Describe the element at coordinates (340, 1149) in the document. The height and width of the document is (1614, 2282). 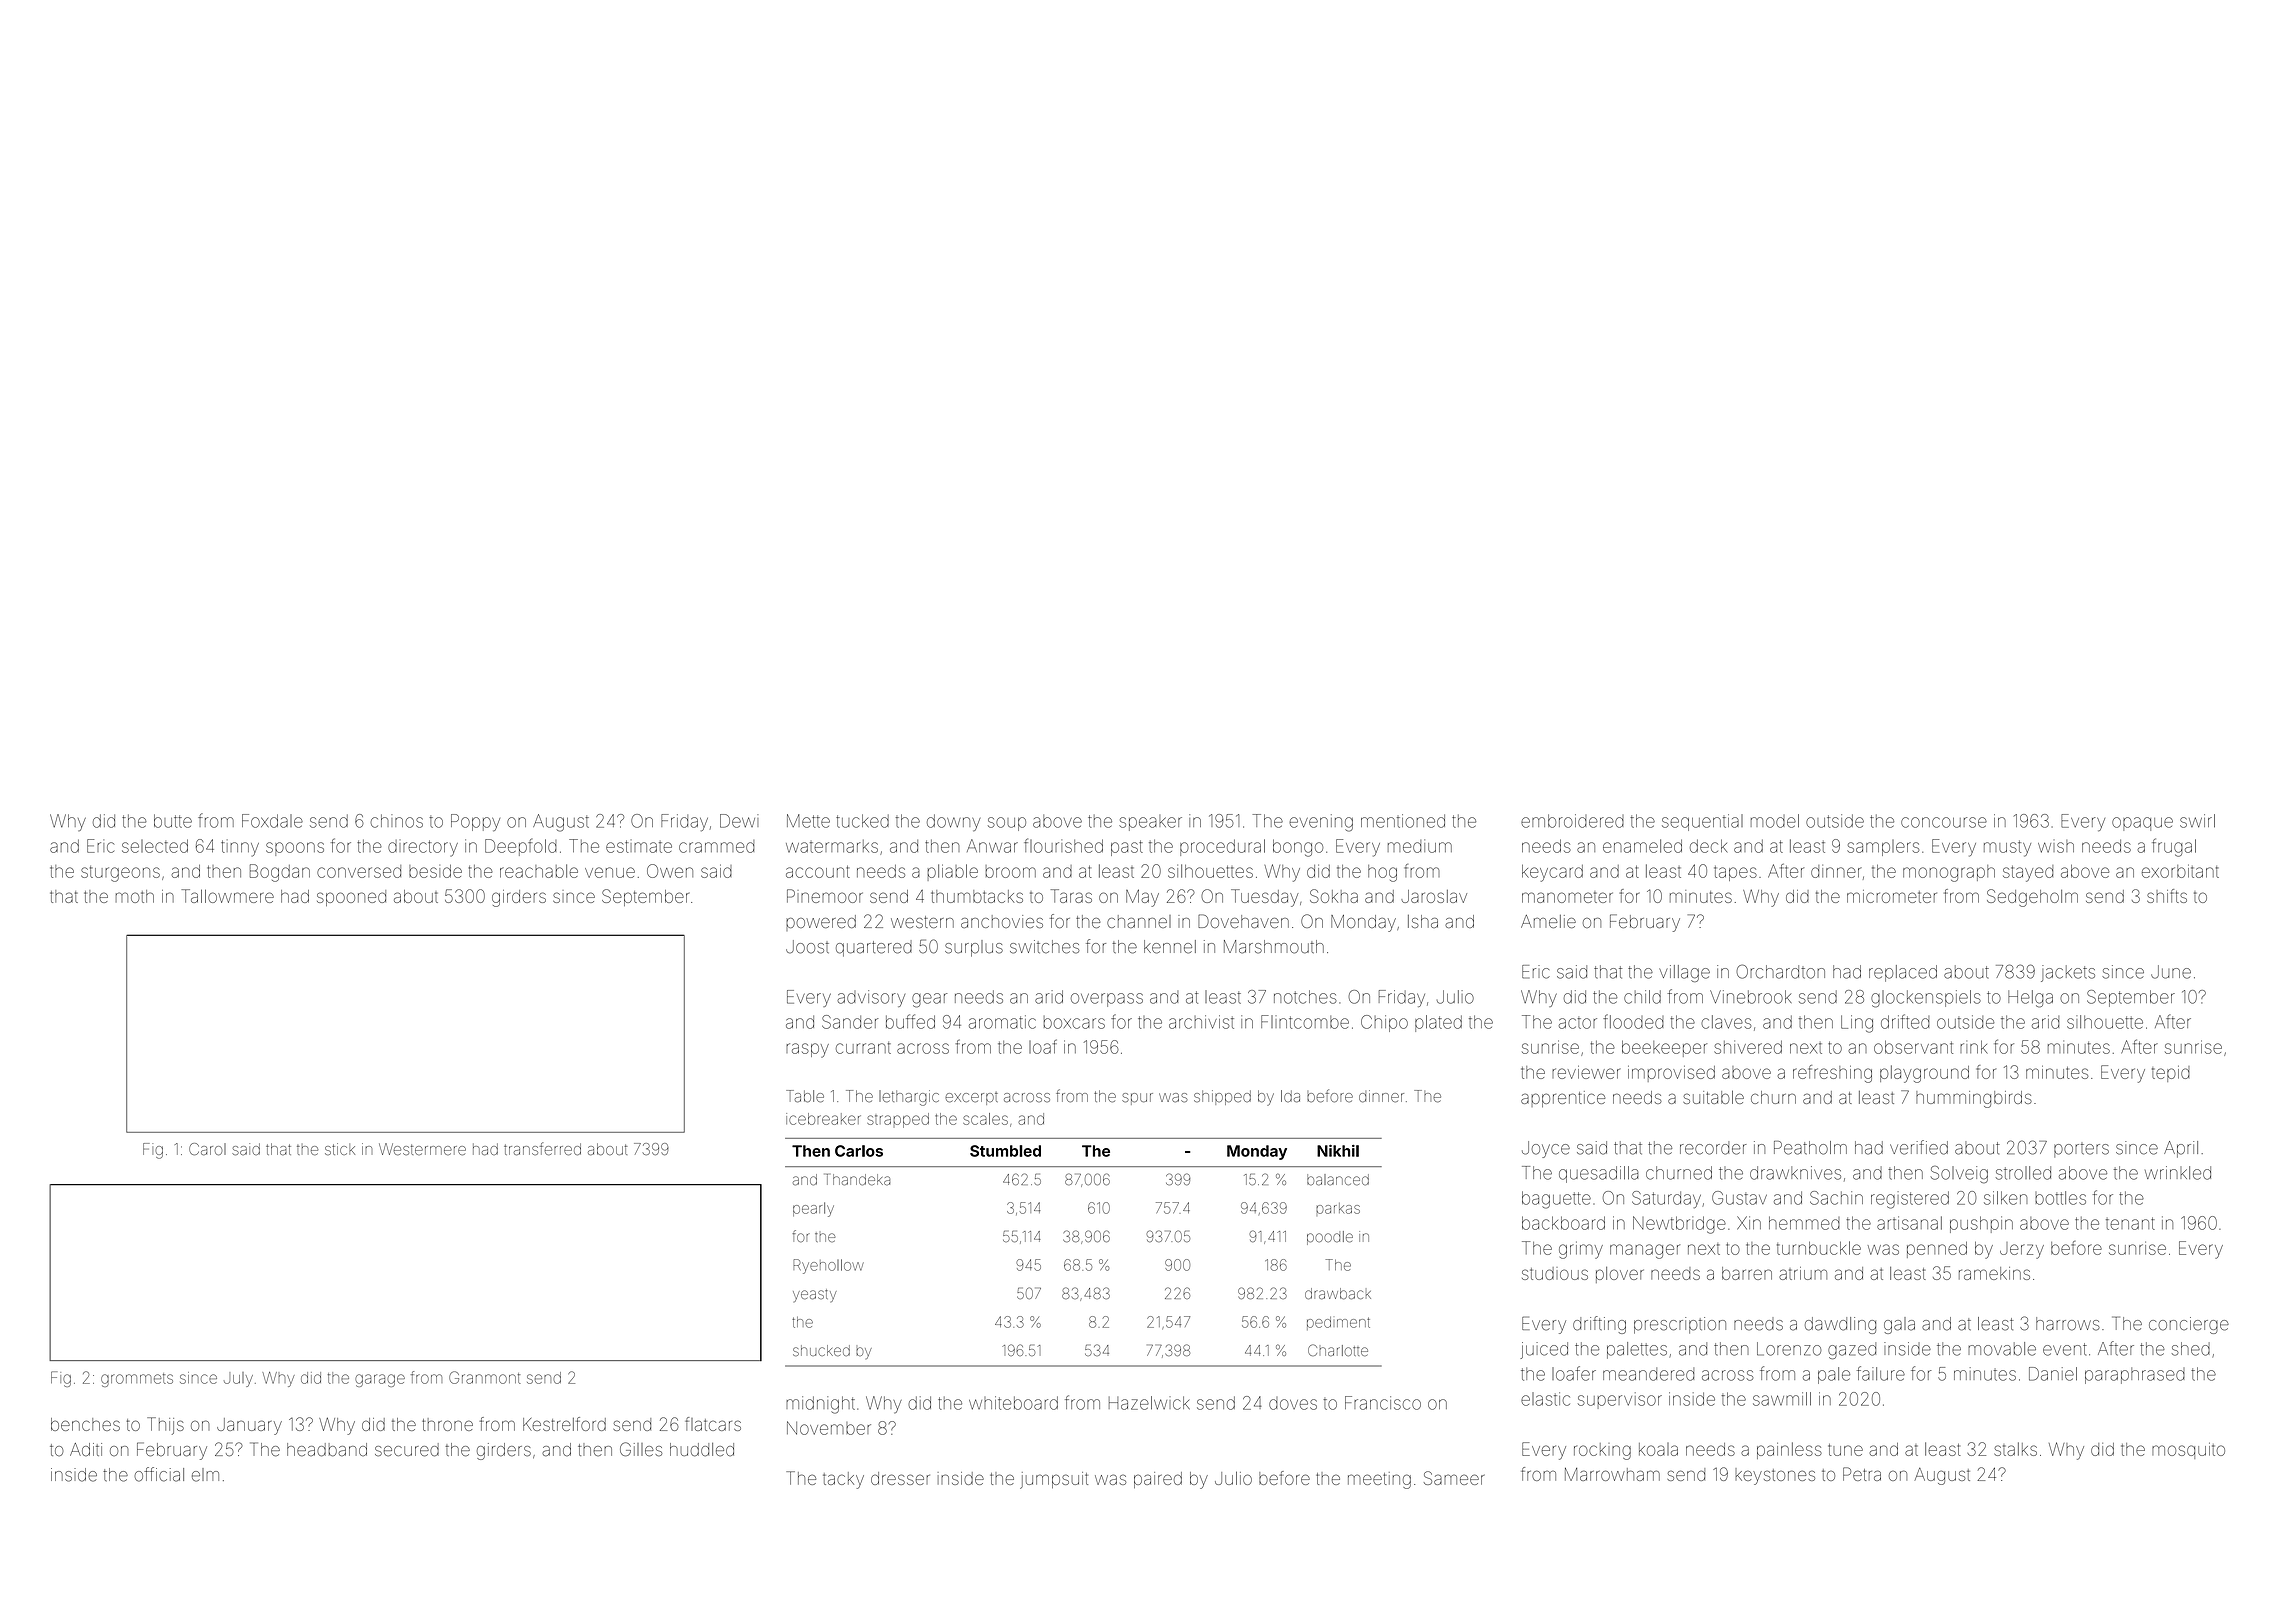
I see `stick` at that location.
